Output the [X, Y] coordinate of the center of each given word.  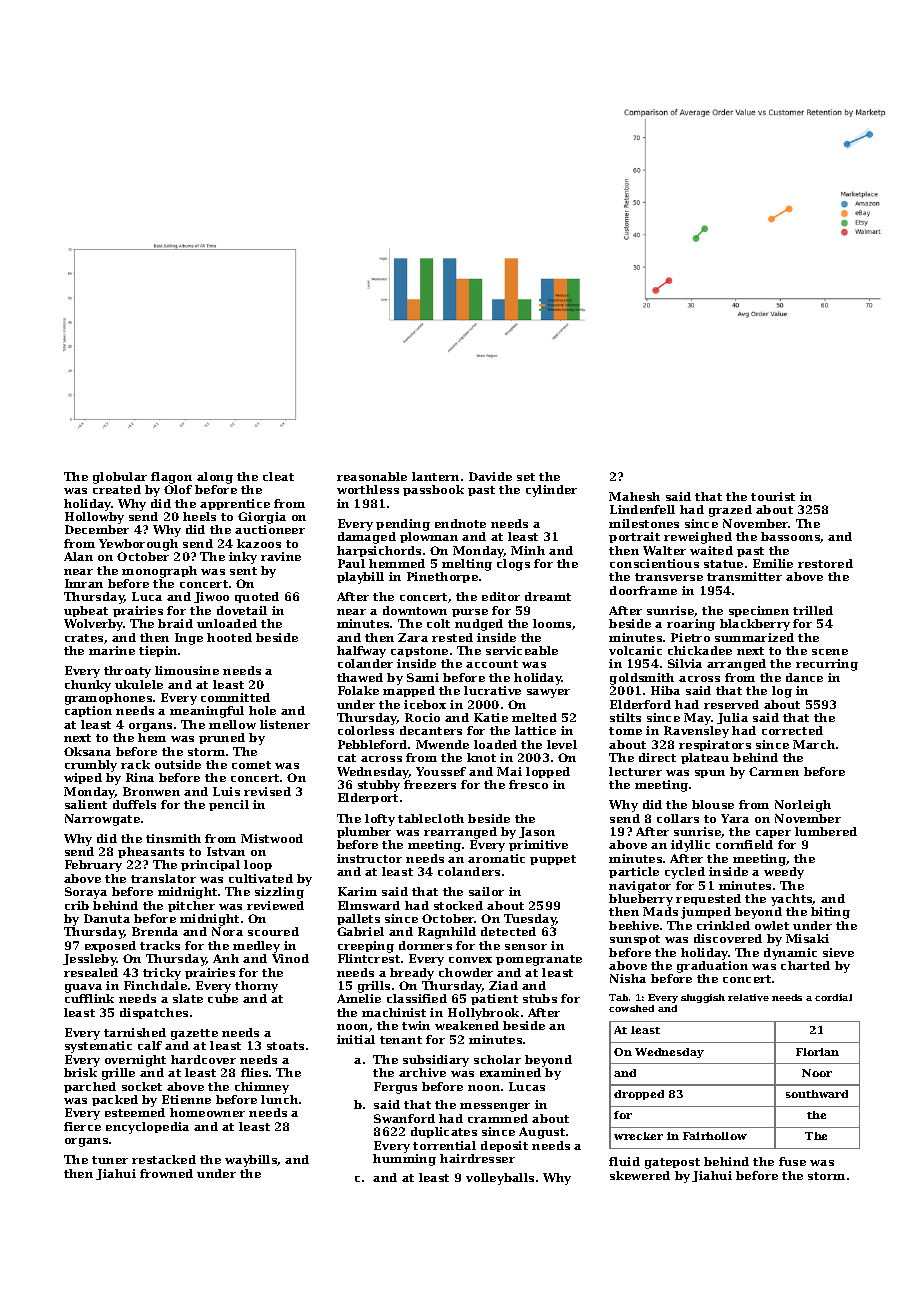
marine [112, 650]
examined [510, 1072]
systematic [98, 1047]
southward [817, 1094]
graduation [712, 967]
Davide [490, 476]
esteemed [135, 1112]
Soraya [86, 893]
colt [438, 623]
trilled [813, 610]
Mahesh [634, 496]
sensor [526, 947]
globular [120, 478]
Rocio [422, 717]
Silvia [685, 663]
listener [285, 724]
